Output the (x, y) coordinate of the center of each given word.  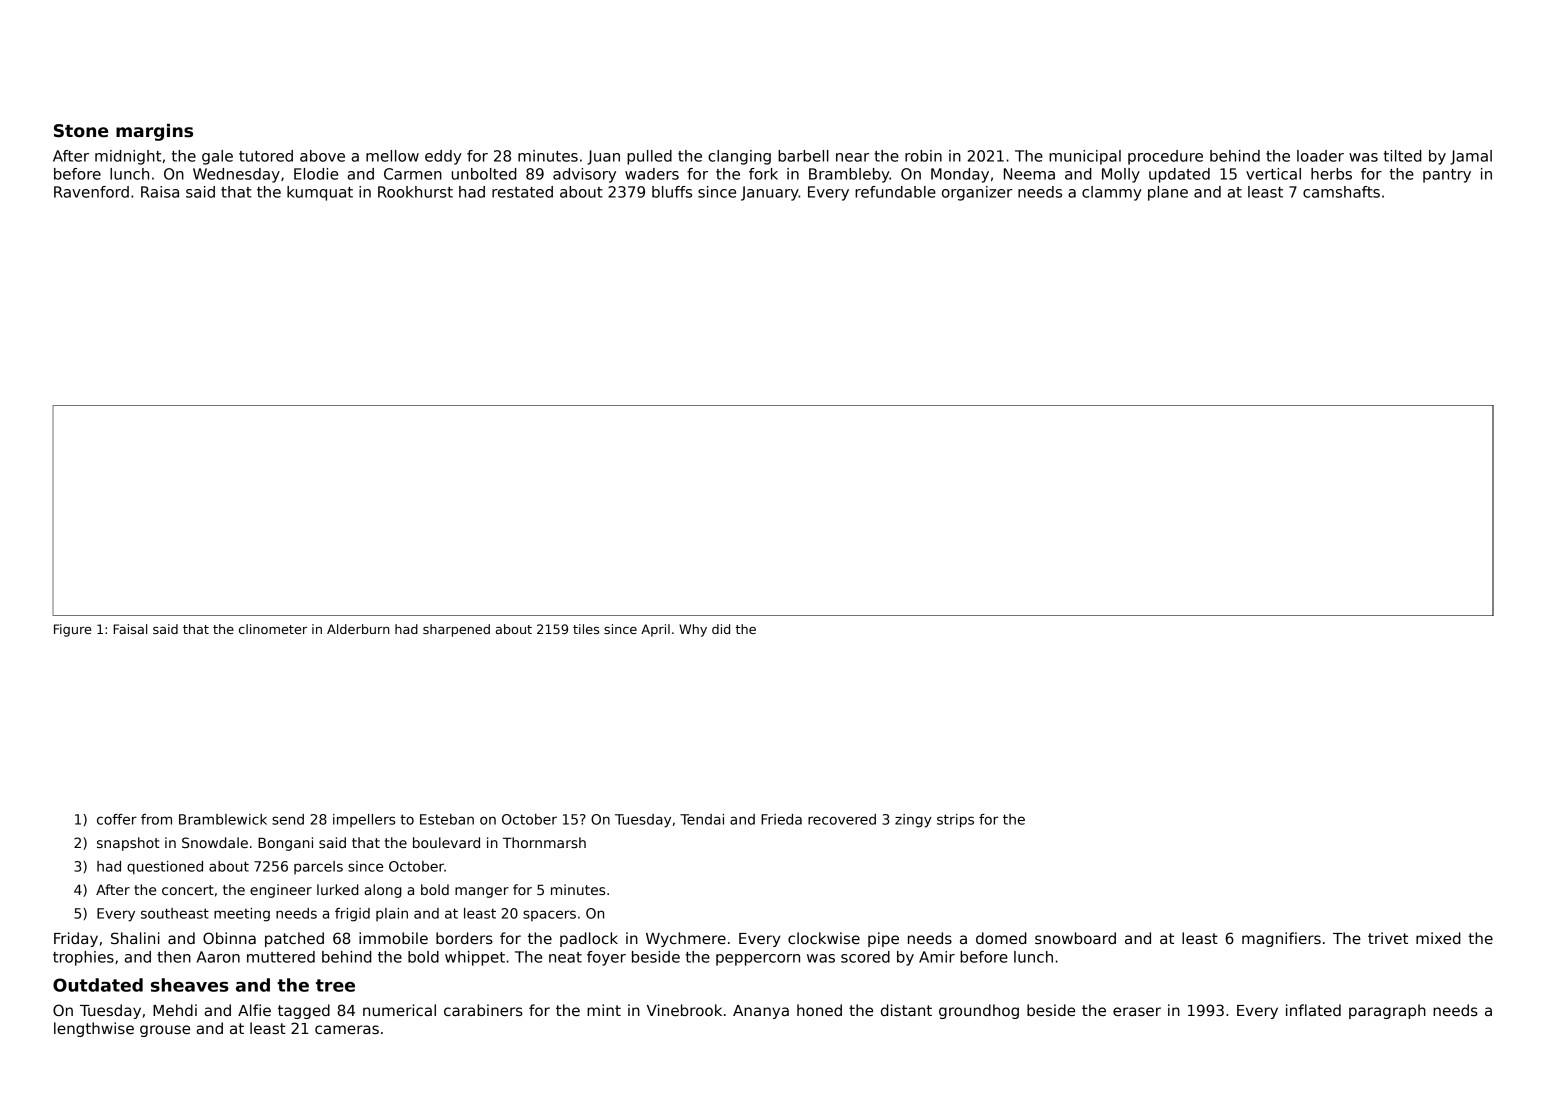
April (655, 630)
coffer (117, 819)
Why (693, 630)
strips (955, 821)
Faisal (130, 629)
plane (1168, 193)
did (721, 629)
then (174, 957)
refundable (895, 192)
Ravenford (91, 192)
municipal (1085, 157)
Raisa (160, 192)
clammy (1112, 193)
